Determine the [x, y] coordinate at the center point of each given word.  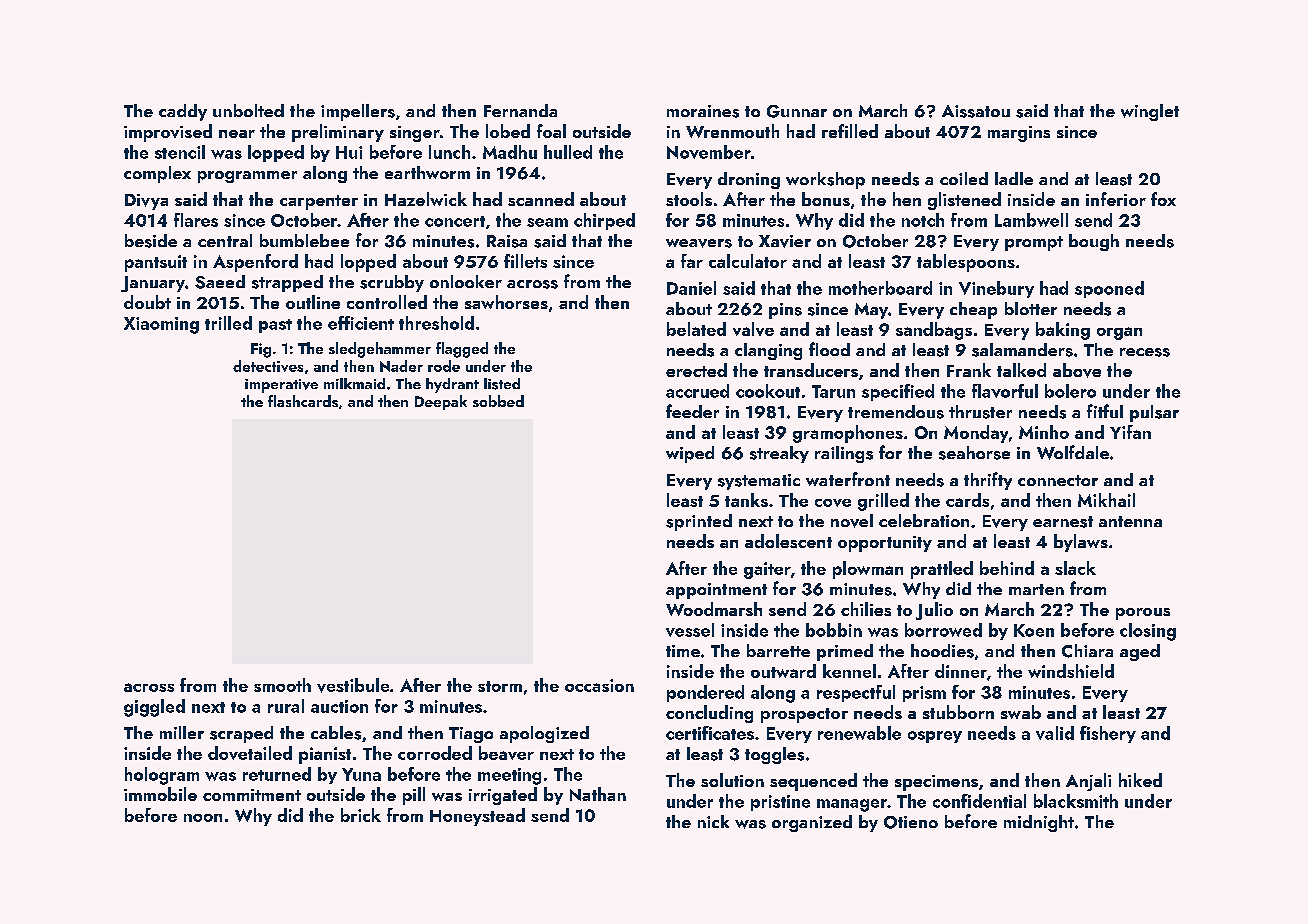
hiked [1140, 780]
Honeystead [477, 817]
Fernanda [520, 110]
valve [753, 329]
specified [898, 392]
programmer [247, 177]
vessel [690, 630]
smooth [282, 685]
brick [361, 815]
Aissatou [976, 111]
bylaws [1081, 543]
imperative [281, 386]
